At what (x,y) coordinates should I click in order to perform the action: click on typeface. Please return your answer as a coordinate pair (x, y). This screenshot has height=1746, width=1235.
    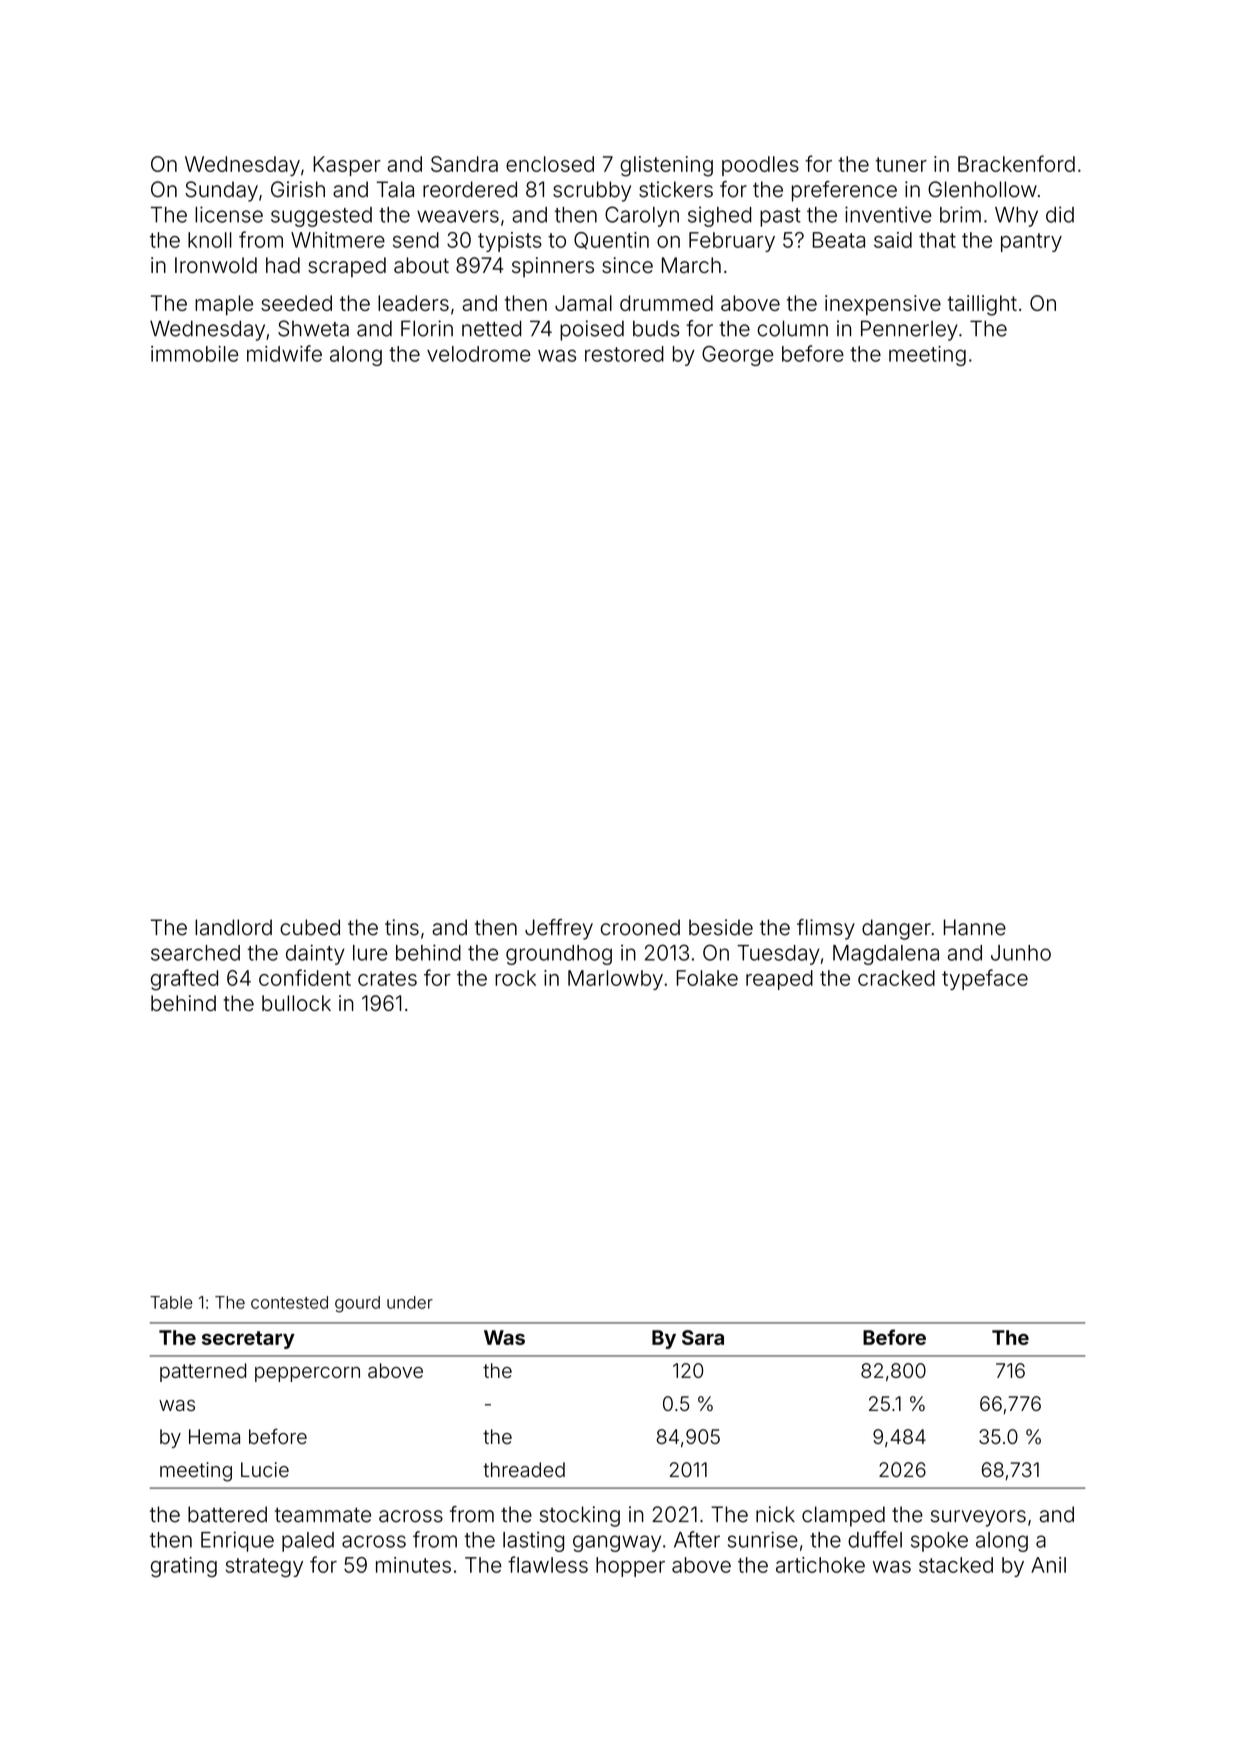
    Looking at the image, I should click on (985, 979).
